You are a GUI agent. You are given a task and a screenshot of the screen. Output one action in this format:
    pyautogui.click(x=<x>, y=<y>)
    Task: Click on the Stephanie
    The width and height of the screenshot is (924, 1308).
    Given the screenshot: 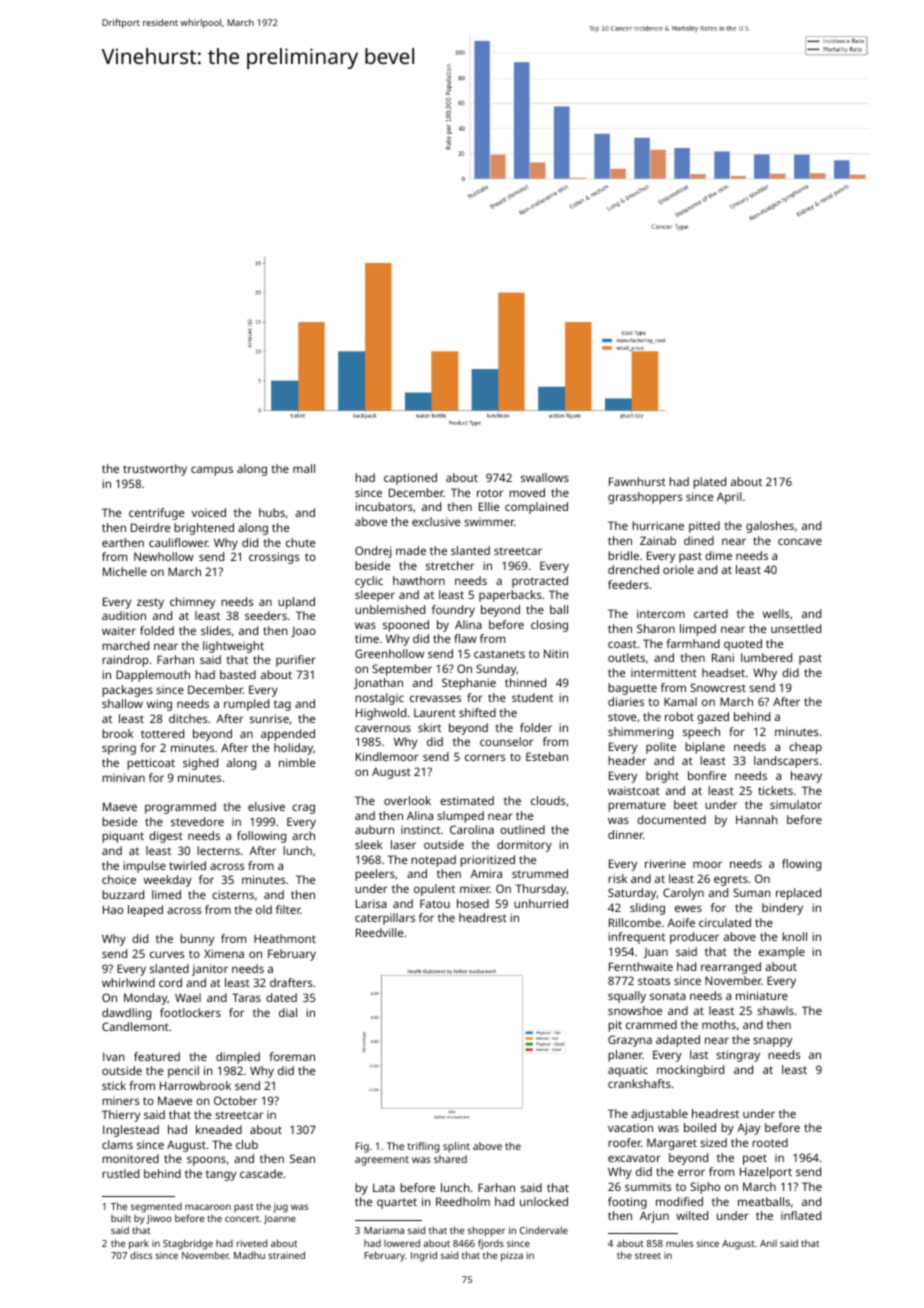 What is the action you would take?
    pyautogui.click(x=469, y=684)
